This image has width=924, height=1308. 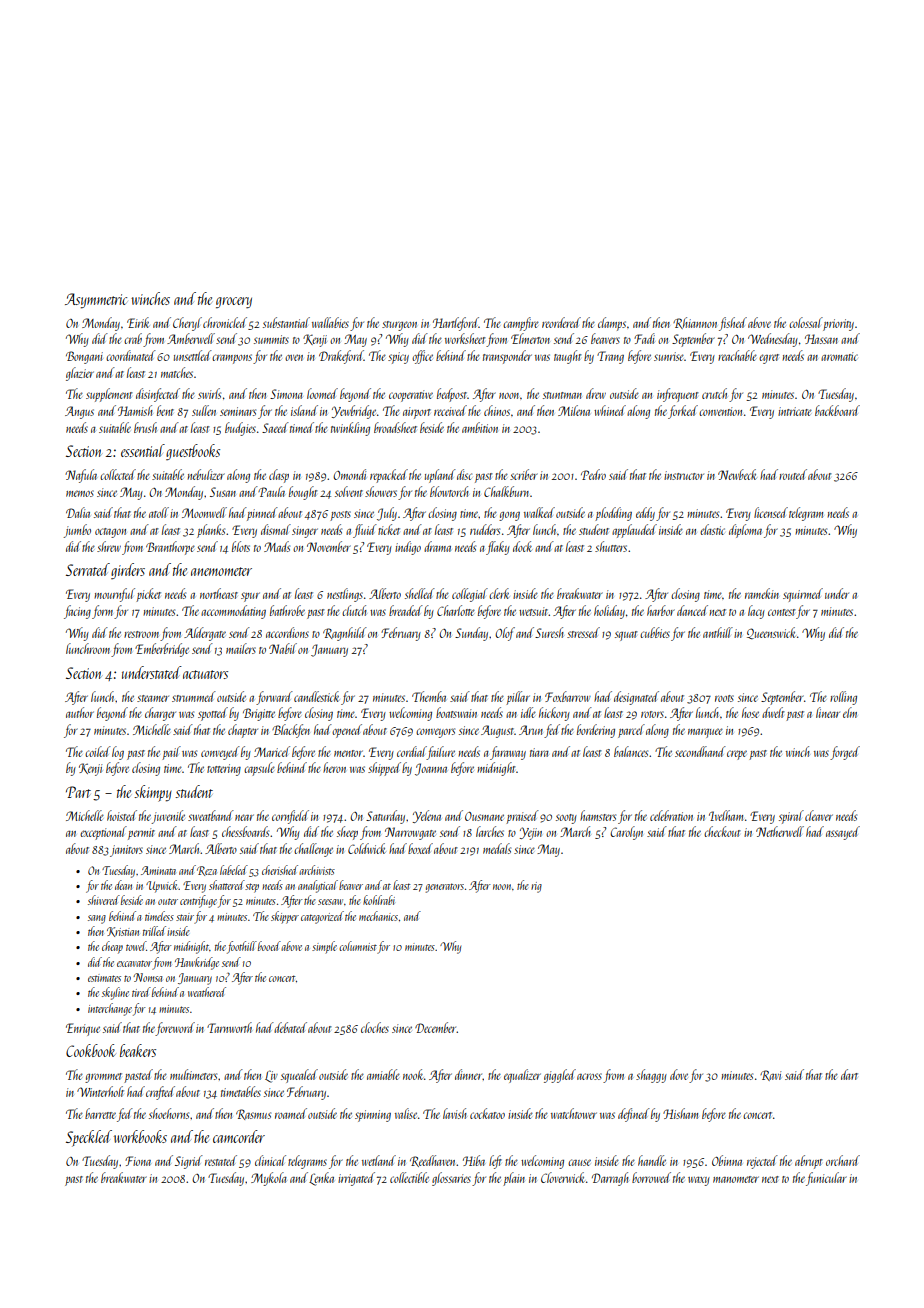 What do you see at coordinates (234, 303) in the image?
I see `grocery` at bounding box center [234, 303].
